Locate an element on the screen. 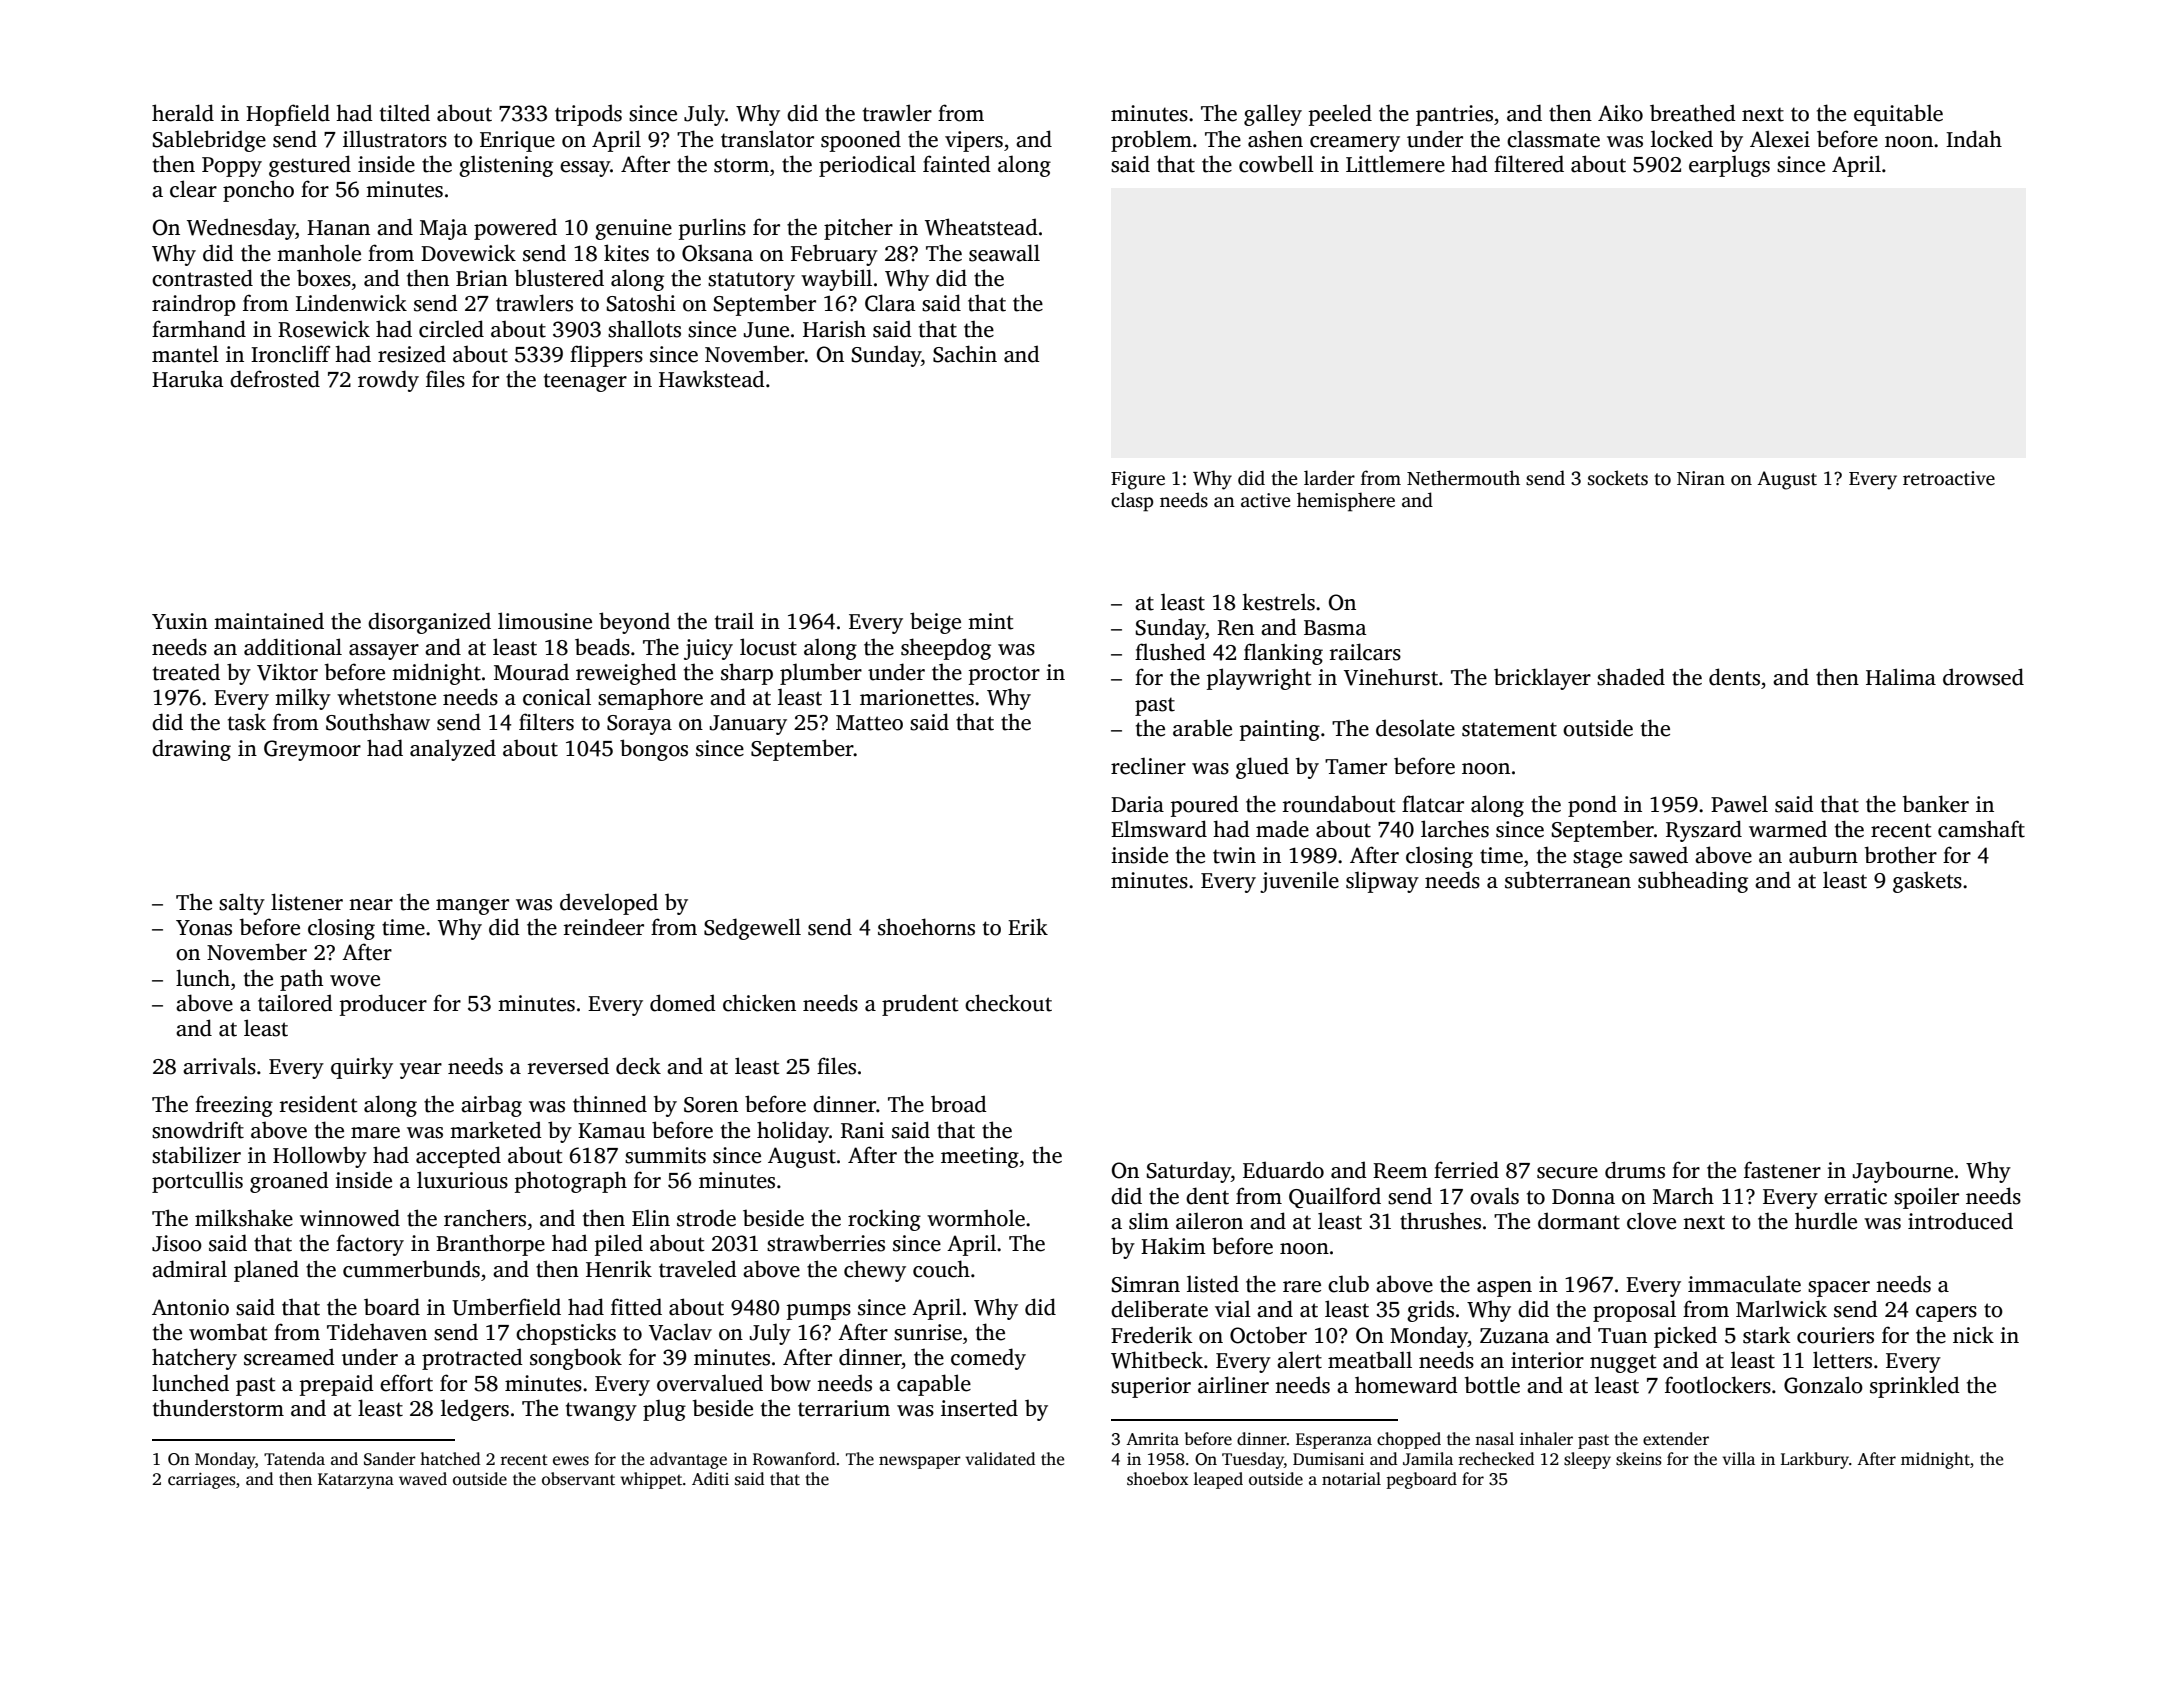 This screenshot has width=2178, height=1683. Matteo is located at coordinates (869, 723).
